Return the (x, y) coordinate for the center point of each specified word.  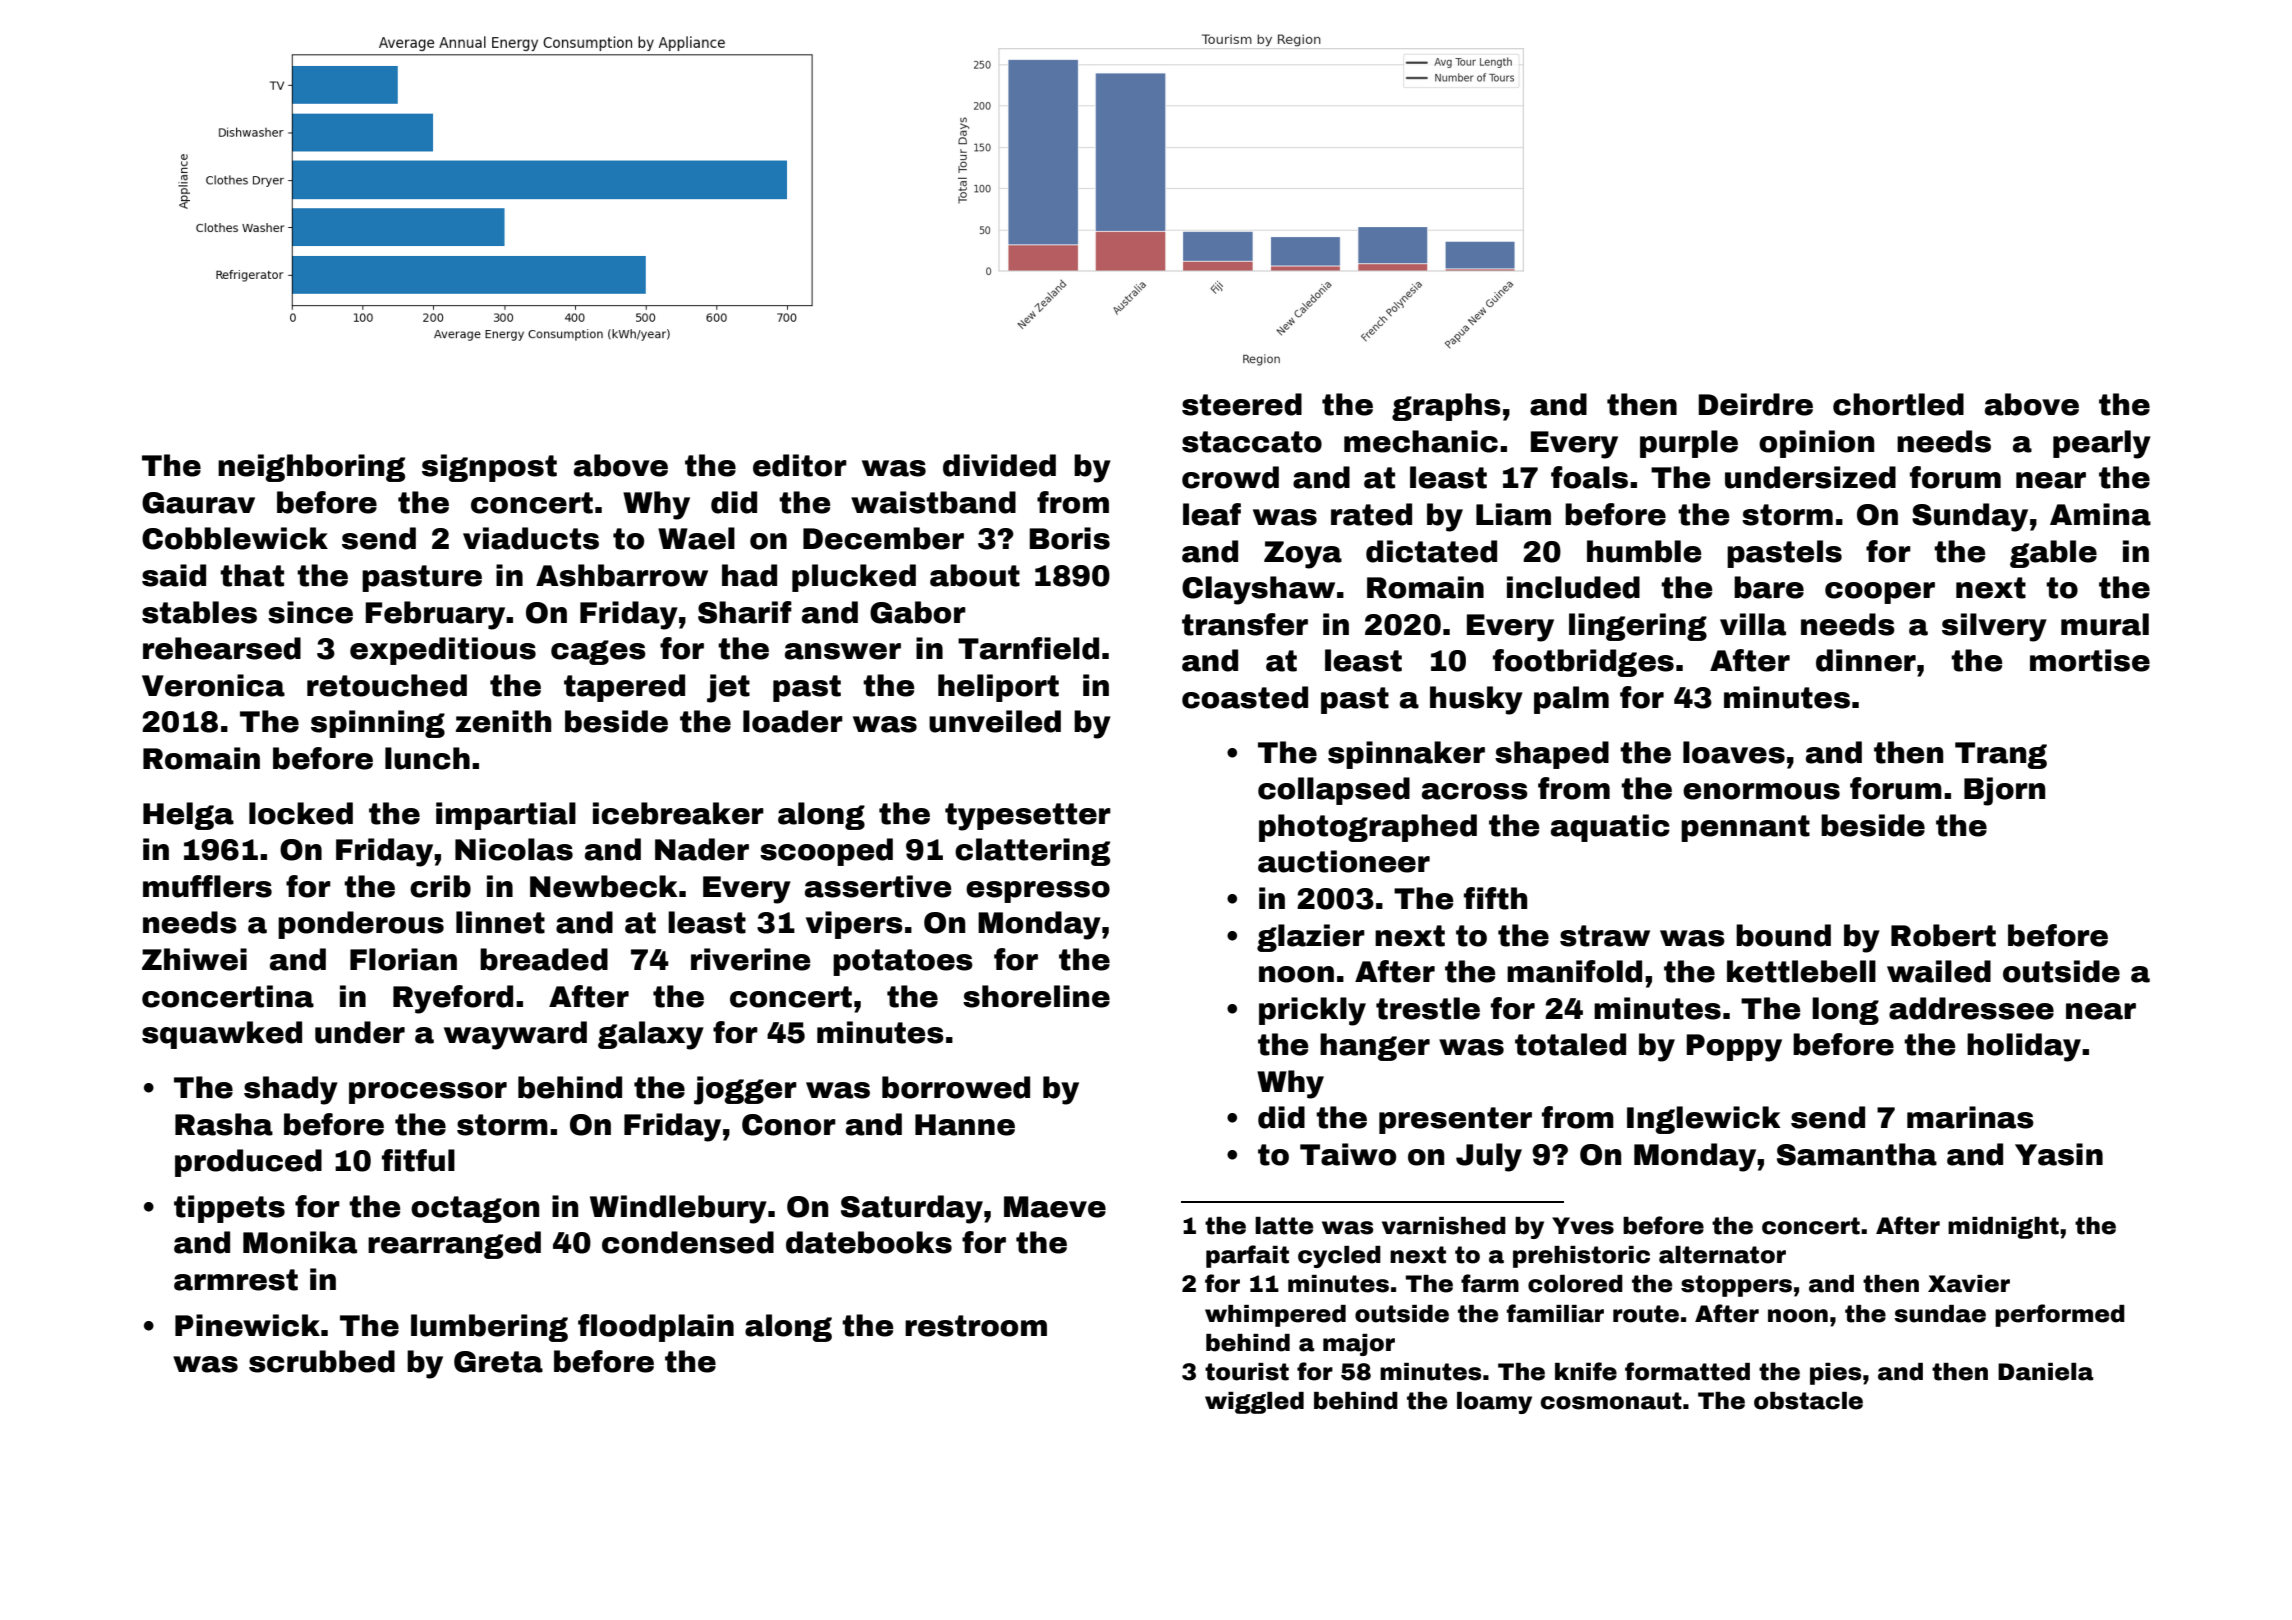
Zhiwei (194, 959)
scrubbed (322, 1361)
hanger (1375, 1047)
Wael (696, 538)
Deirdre (1755, 404)
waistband (933, 502)
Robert (1943, 935)
